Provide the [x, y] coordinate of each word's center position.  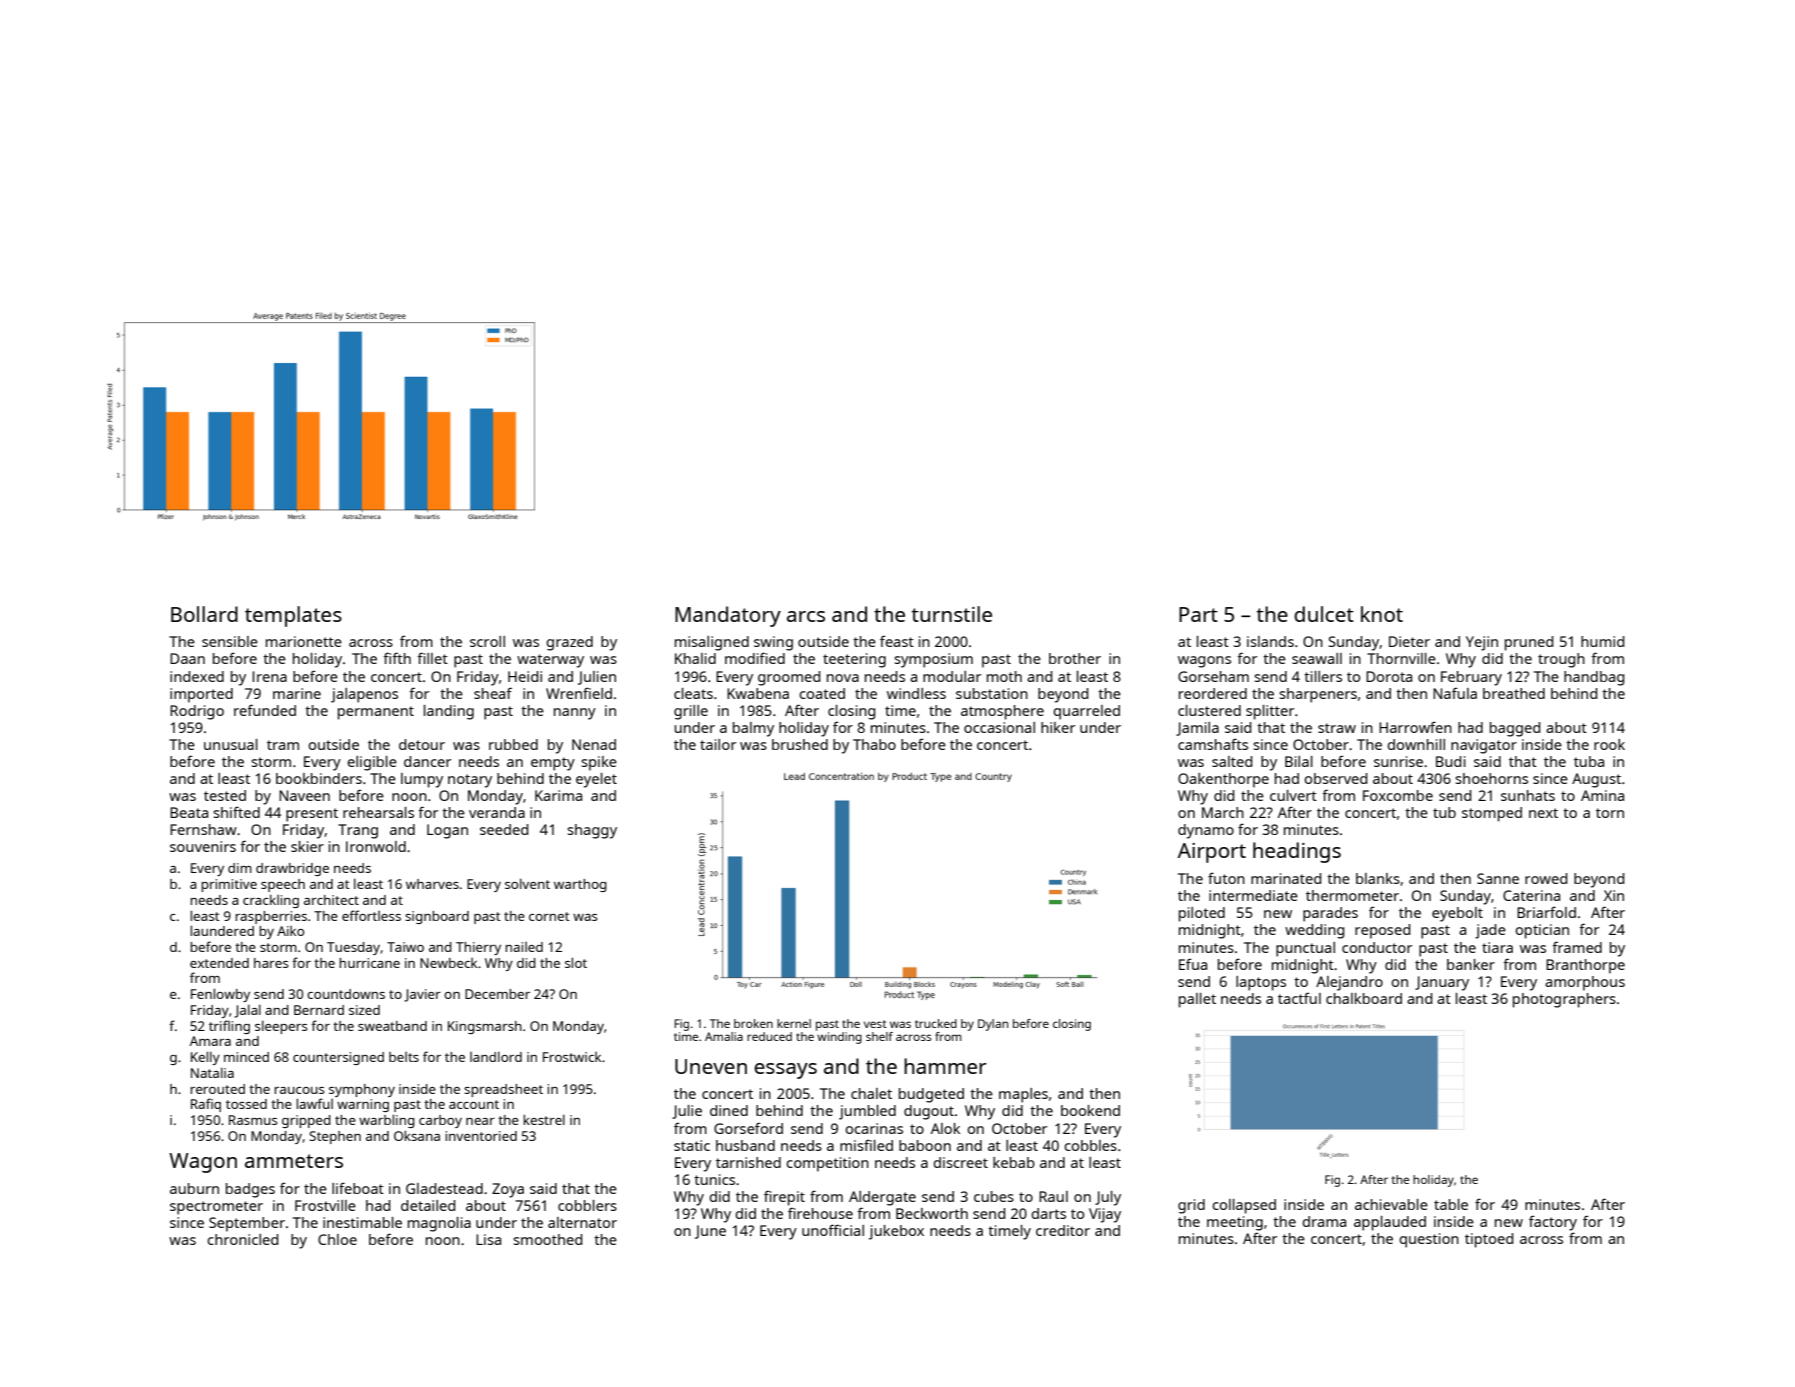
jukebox [896, 1232]
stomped [1492, 814]
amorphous [1585, 983]
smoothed [547, 1239]
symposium [933, 660]
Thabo [874, 744]
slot [576, 962]
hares [271, 963]
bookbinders [319, 778]
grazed [569, 643]
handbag [1594, 678]
